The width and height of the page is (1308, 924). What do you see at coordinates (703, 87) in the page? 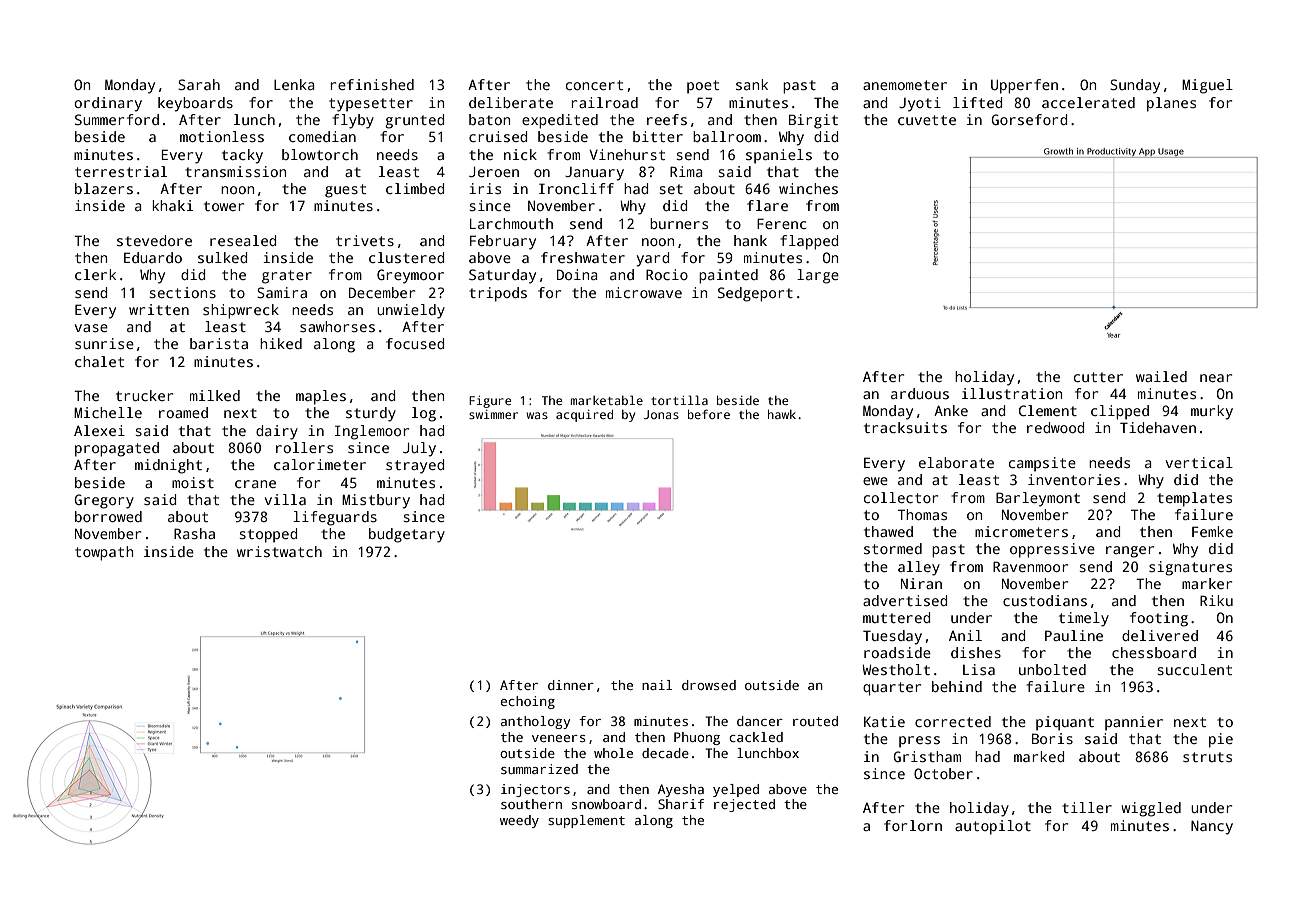
I see `poet` at bounding box center [703, 87].
